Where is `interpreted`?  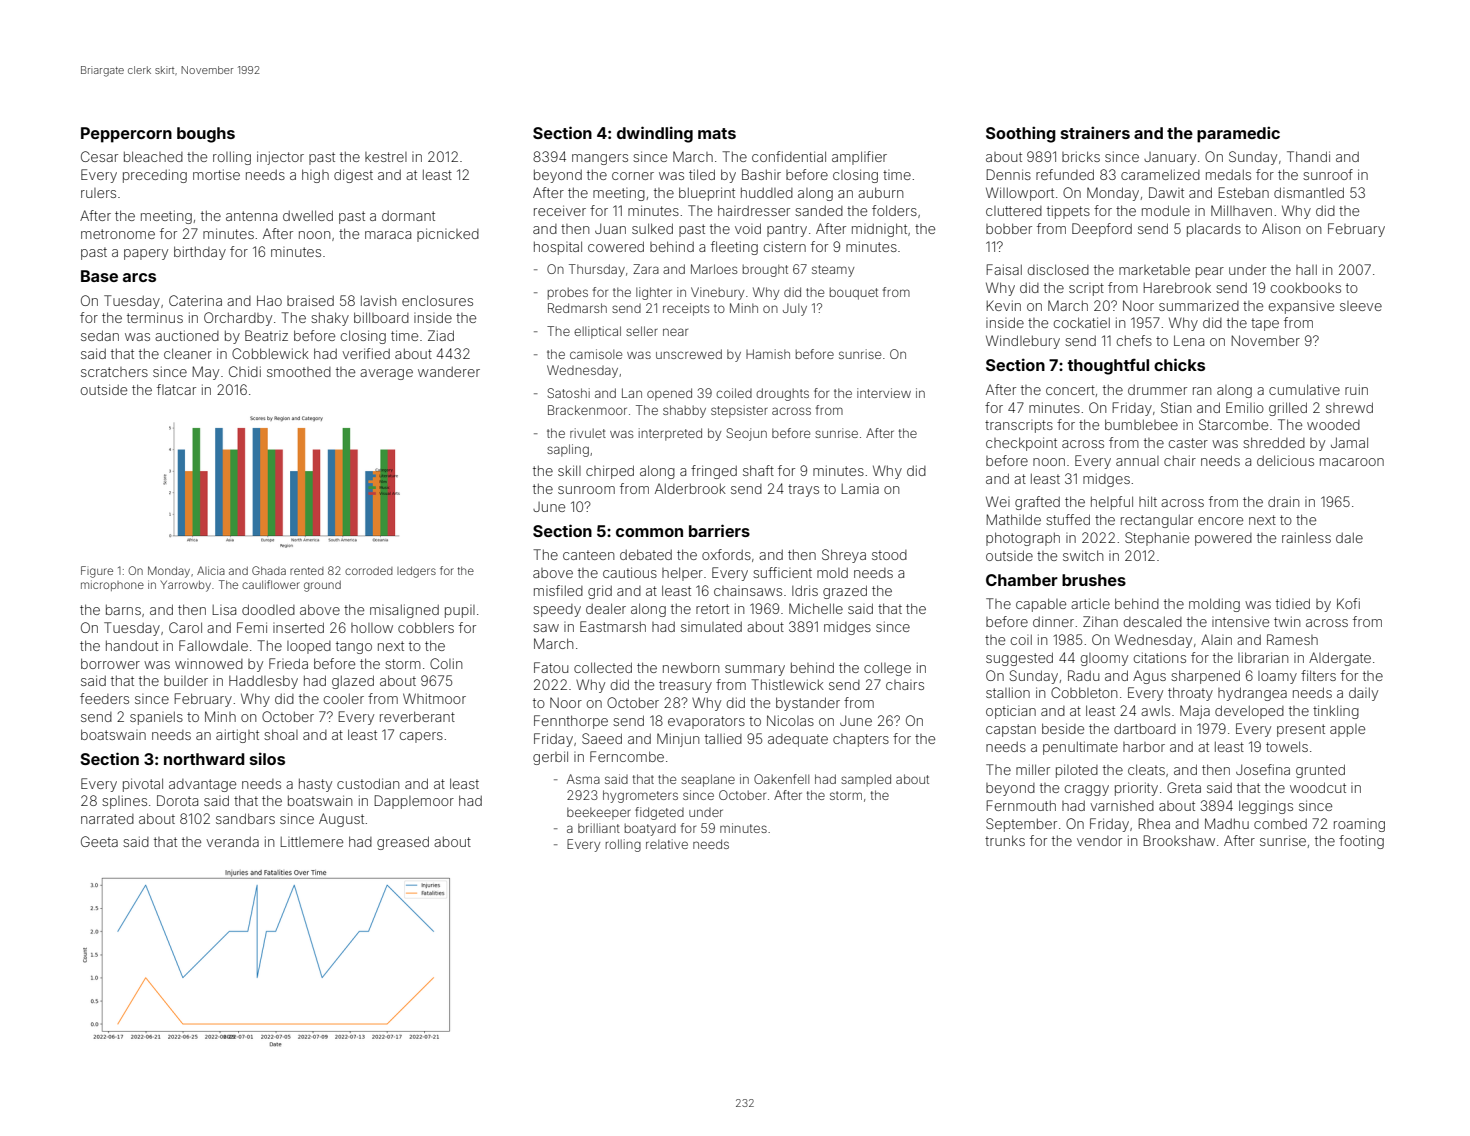 interpreted is located at coordinates (670, 434).
